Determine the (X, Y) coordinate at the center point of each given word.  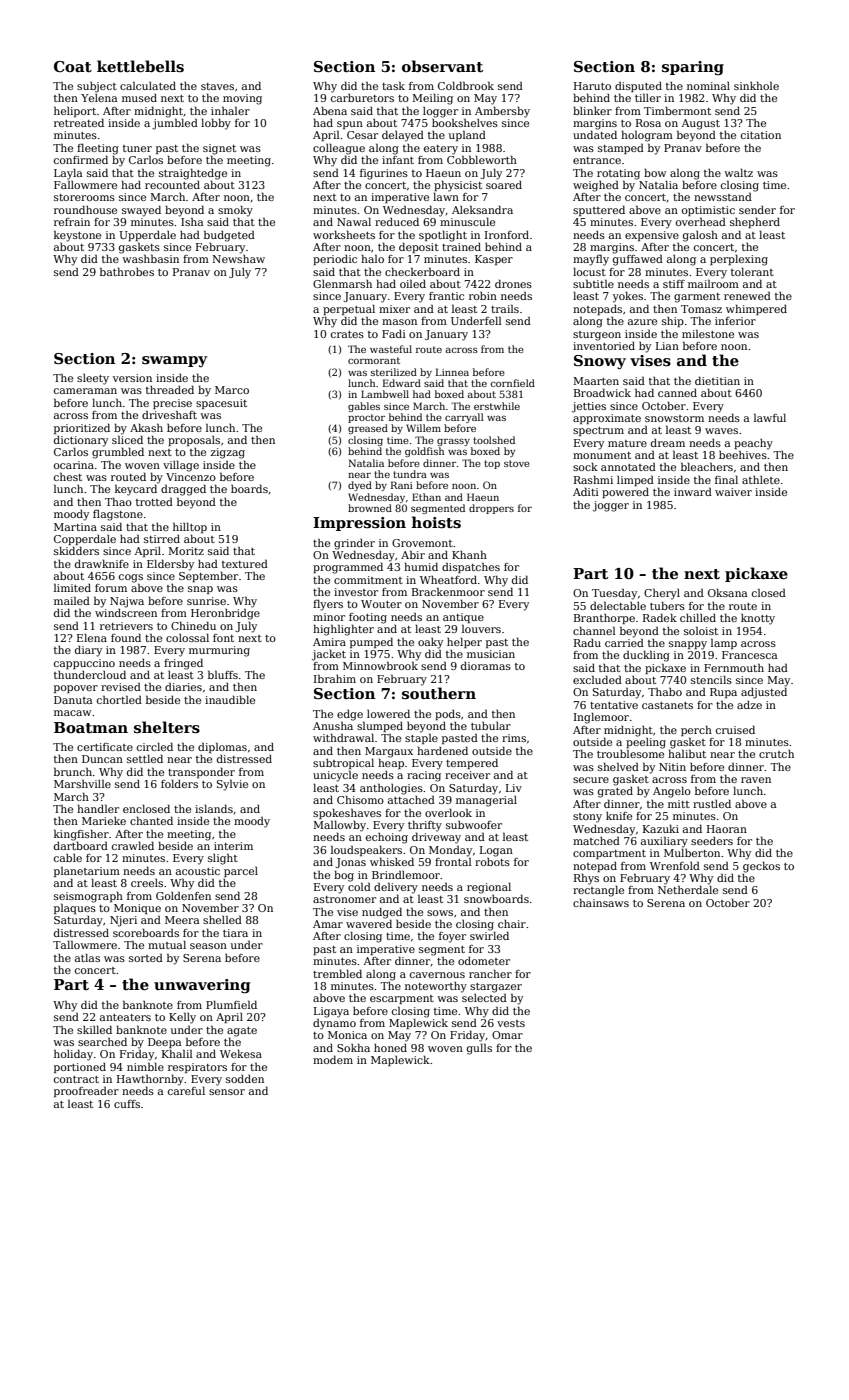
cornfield (513, 383)
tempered (472, 763)
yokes (628, 297)
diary (88, 651)
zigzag (228, 453)
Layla (68, 174)
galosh (700, 236)
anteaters (125, 1017)
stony (587, 818)
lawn (446, 196)
